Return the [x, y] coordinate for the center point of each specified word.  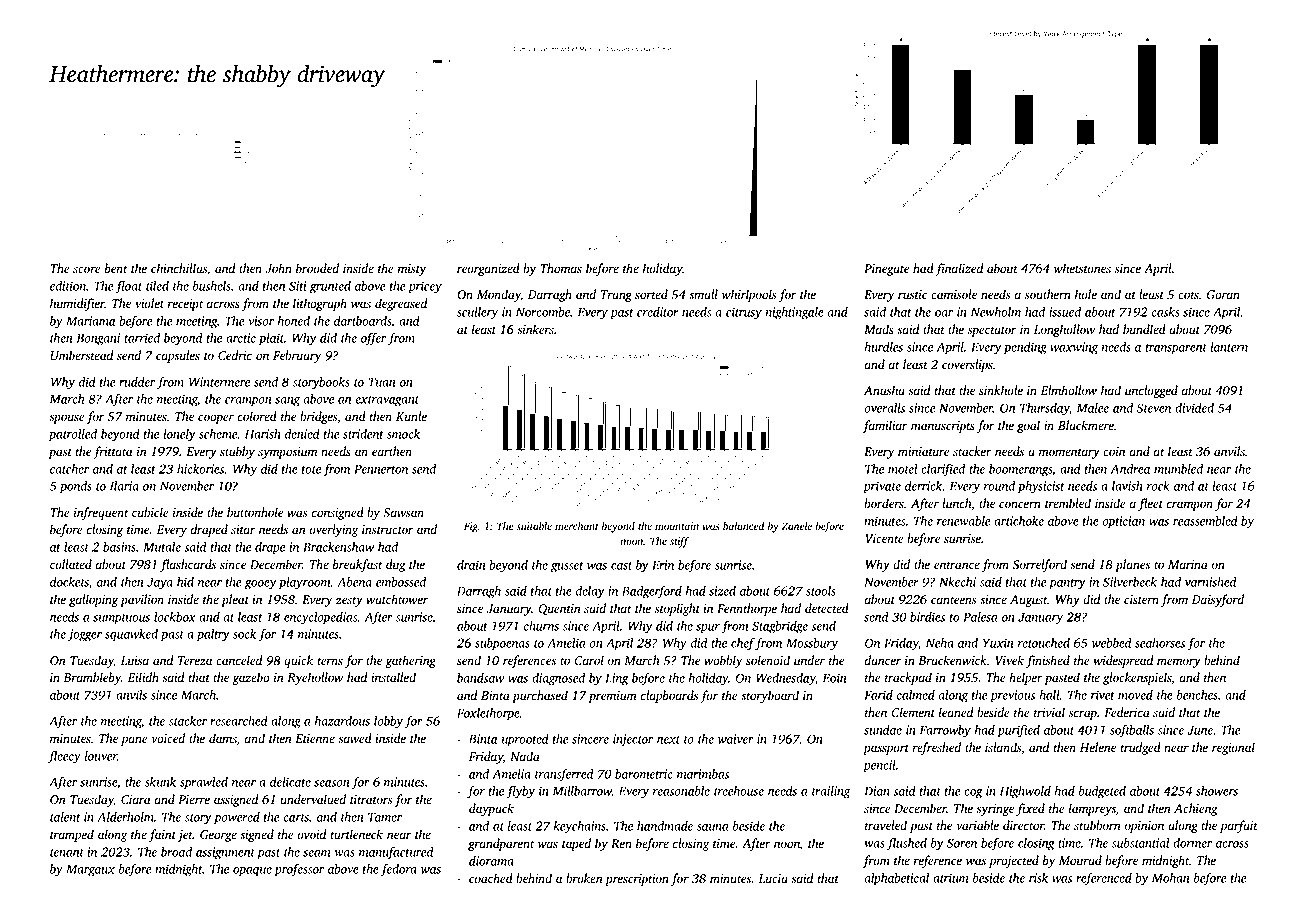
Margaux [90, 870]
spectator [992, 331]
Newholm [996, 312]
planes [1132, 565]
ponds [76, 487]
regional [1233, 748]
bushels [212, 287]
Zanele [796, 526]
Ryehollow [315, 678]
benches [1197, 696]
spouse [67, 419]
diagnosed [558, 679]
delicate [290, 782]
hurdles [883, 347]
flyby [520, 792]
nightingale [794, 313]
